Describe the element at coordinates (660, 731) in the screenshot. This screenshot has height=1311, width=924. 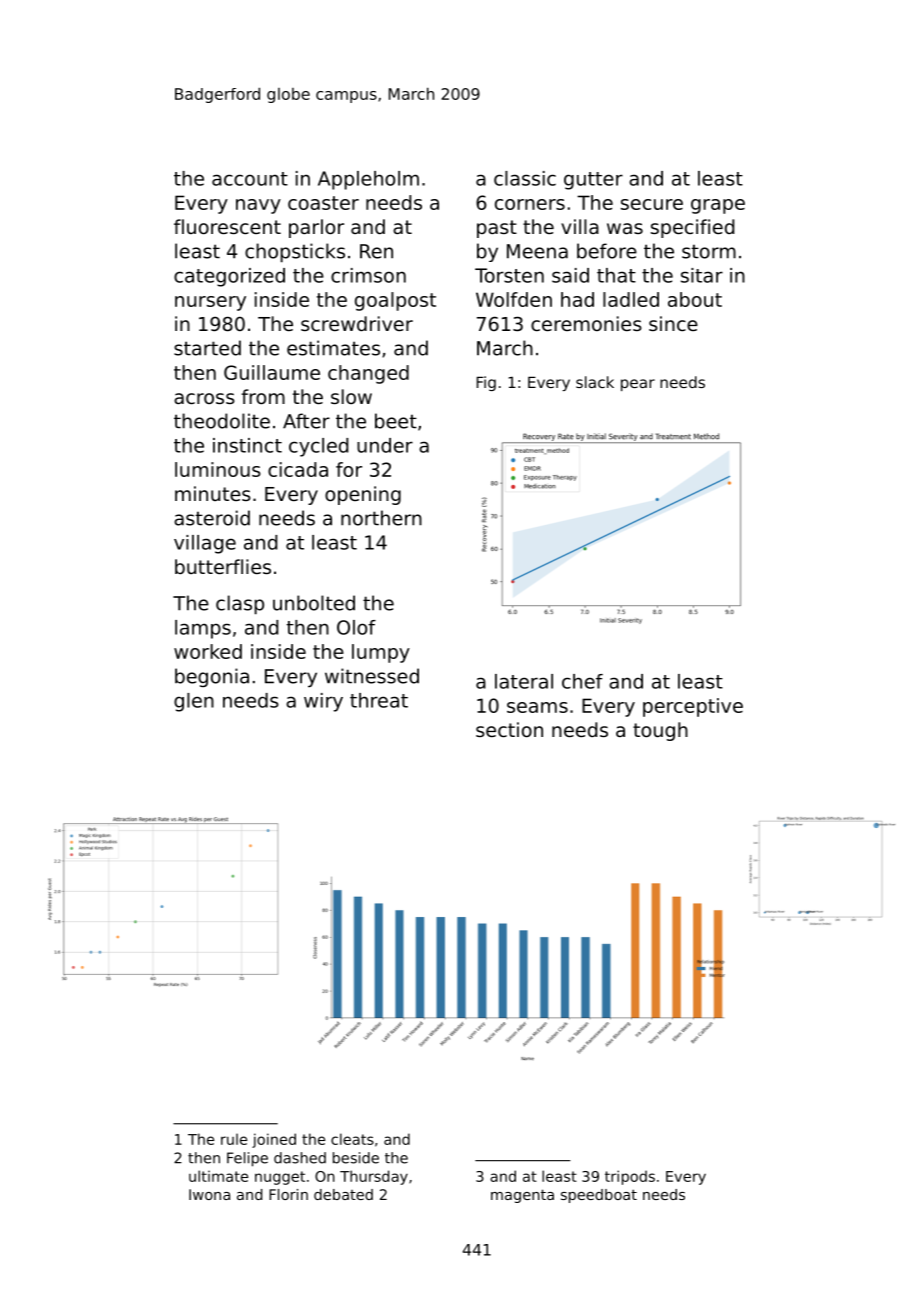
I see `tough` at that location.
